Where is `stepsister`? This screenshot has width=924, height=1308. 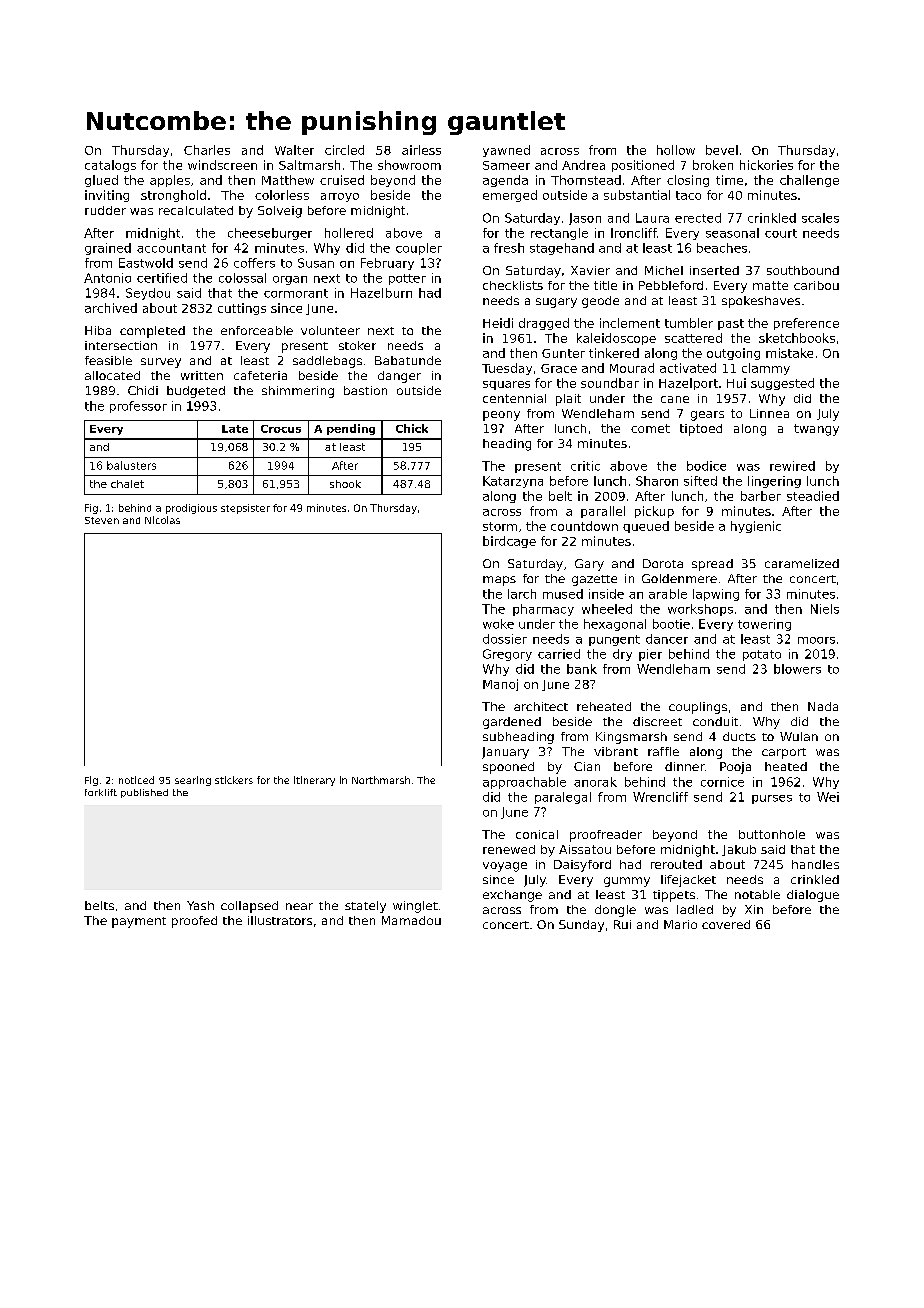 stepsister is located at coordinates (245, 509).
